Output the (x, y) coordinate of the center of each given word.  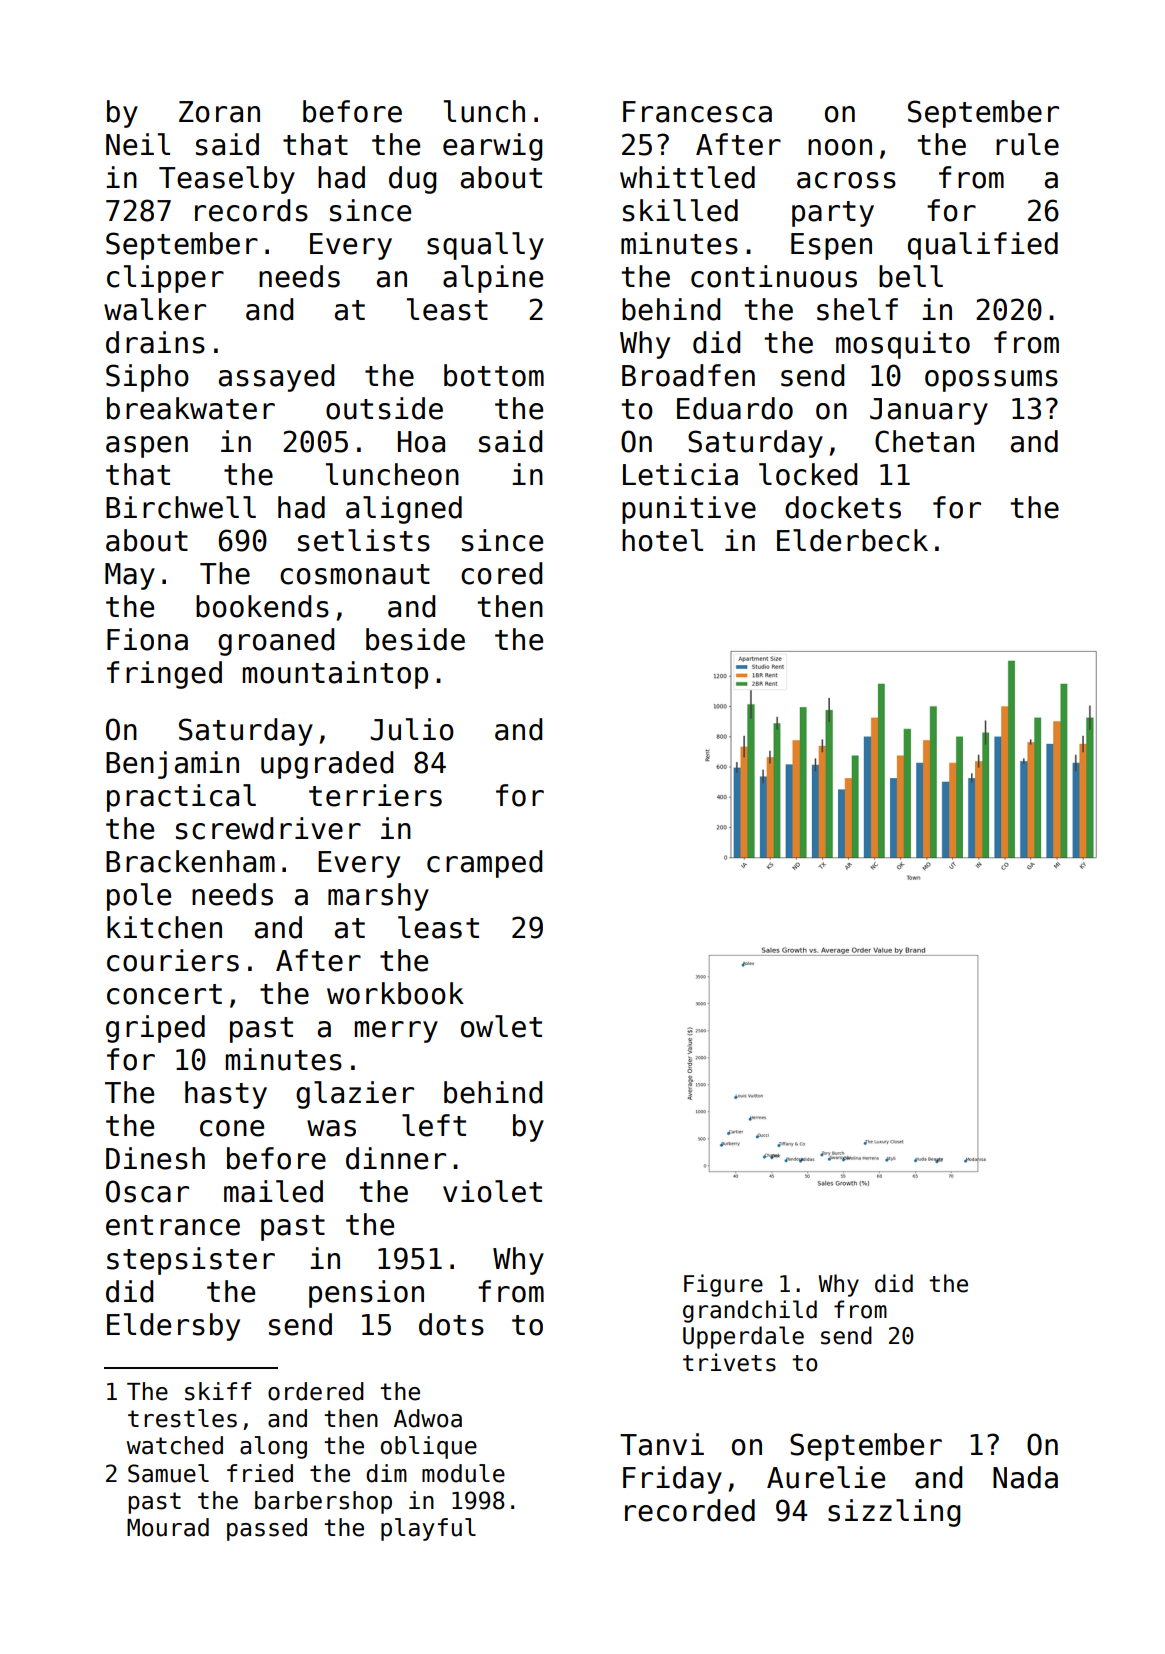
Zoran (219, 112)
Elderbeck (852, 540)
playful (428, 1529)
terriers (375, 795)
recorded (690, 1510)
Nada (1025, 1477)
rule (1027, 144)
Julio (412, 729)
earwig (492, 147)
